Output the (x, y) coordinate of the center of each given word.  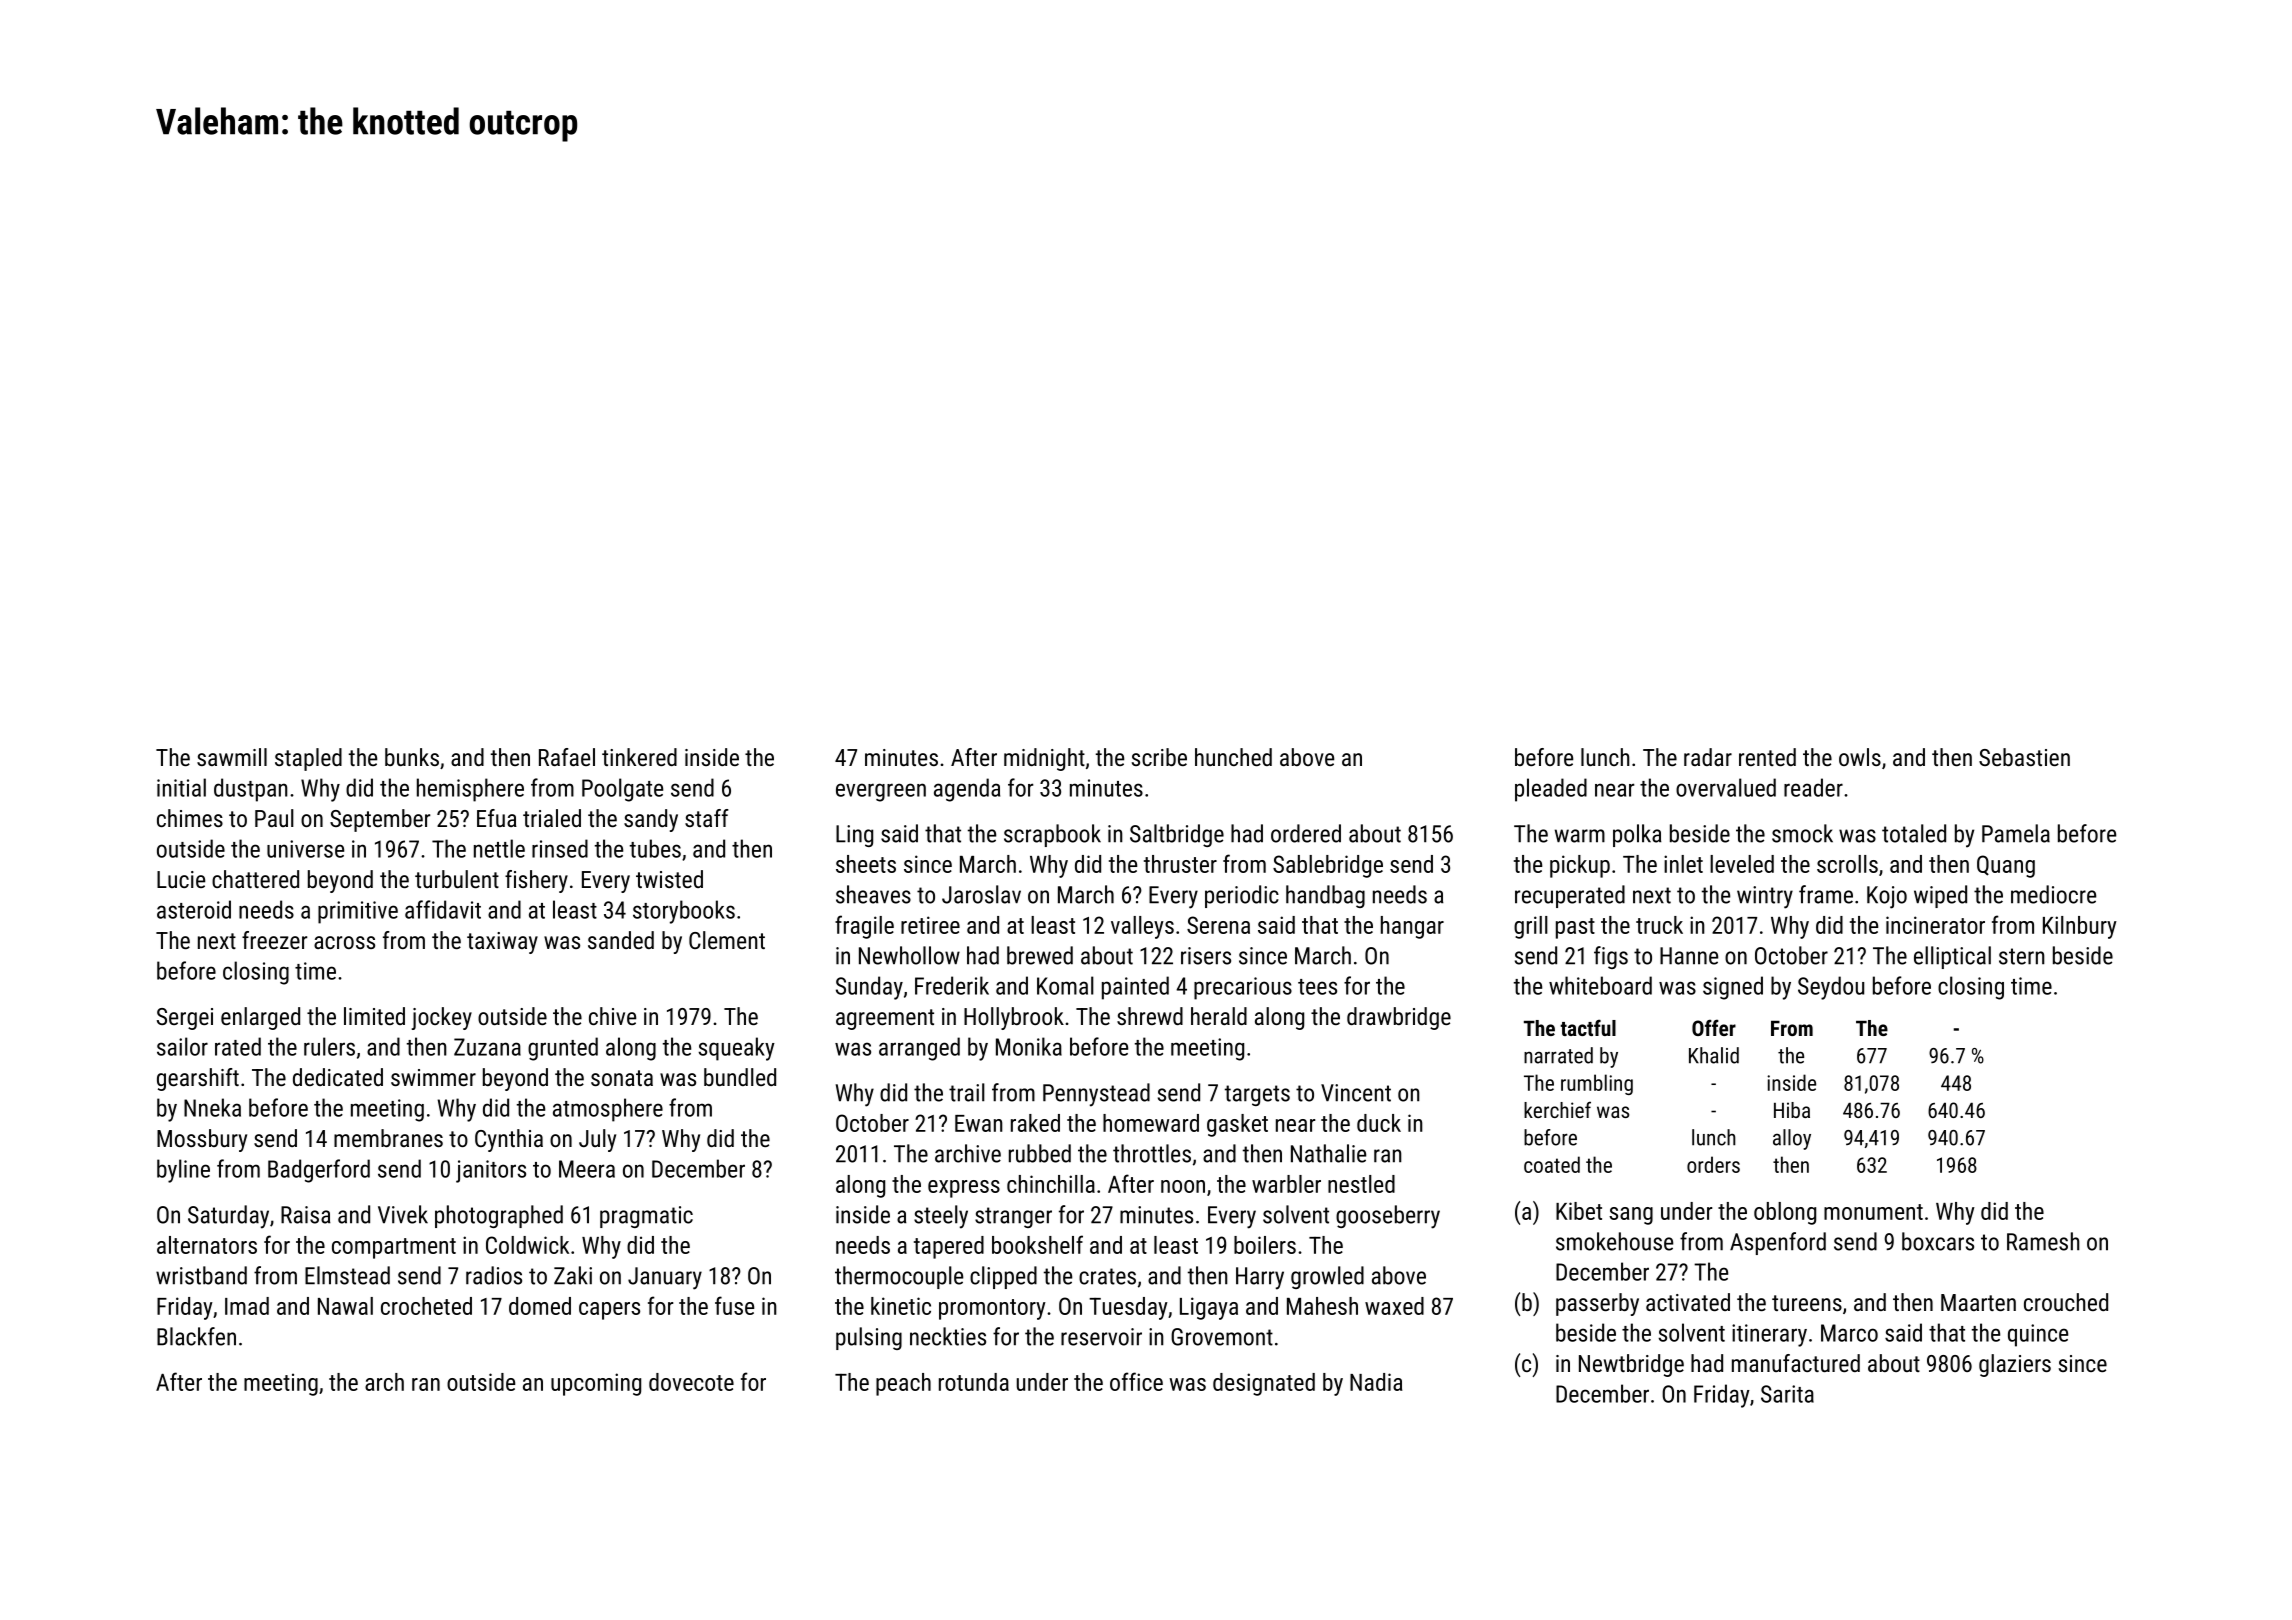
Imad (247, 1306)
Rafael (567, 757)
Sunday (869, 988)
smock (1802, 833)
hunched (1233, 757)
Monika (1029, 1046)
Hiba (1792, 1110)
